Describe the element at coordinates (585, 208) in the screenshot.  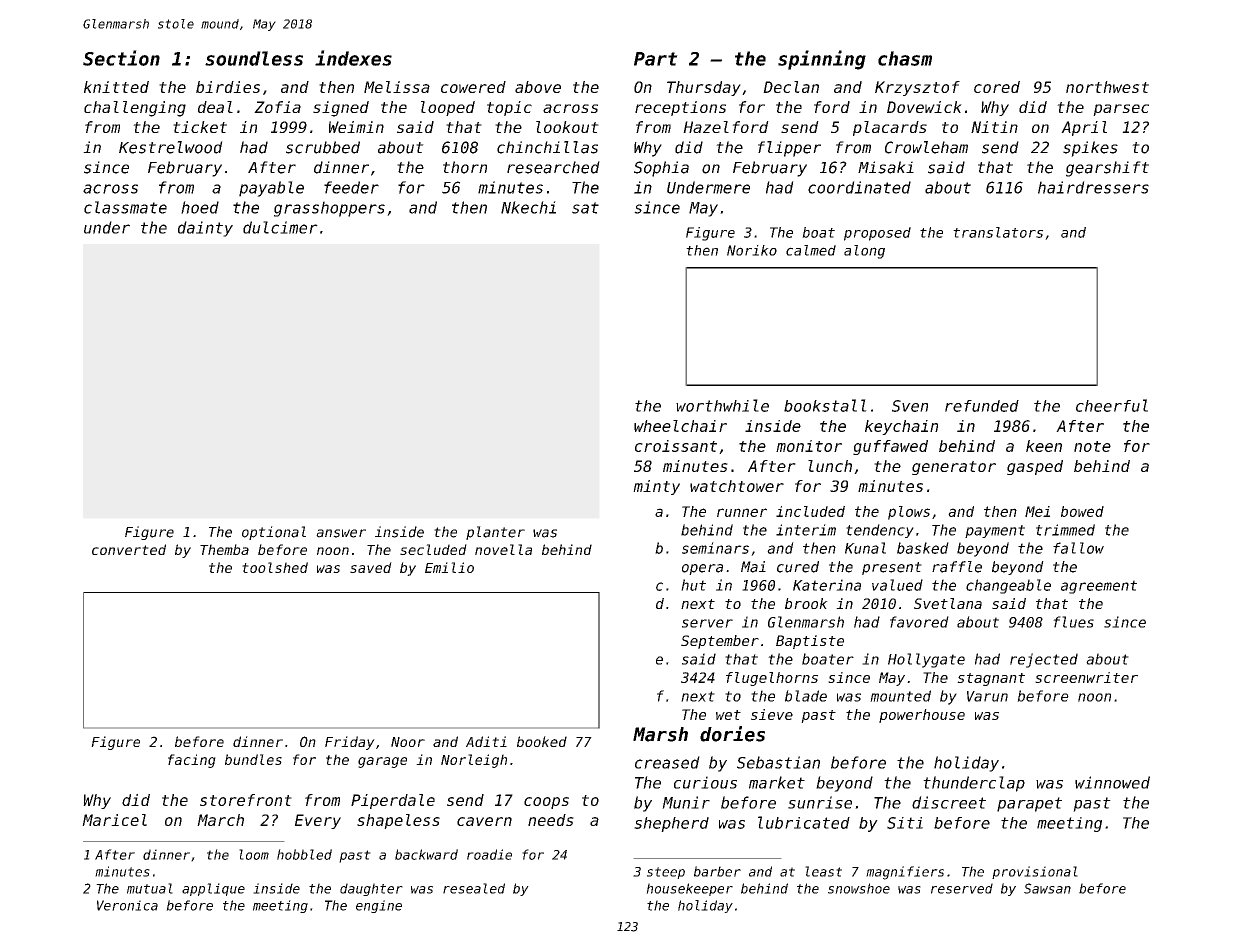
I see `sat` at that location.
